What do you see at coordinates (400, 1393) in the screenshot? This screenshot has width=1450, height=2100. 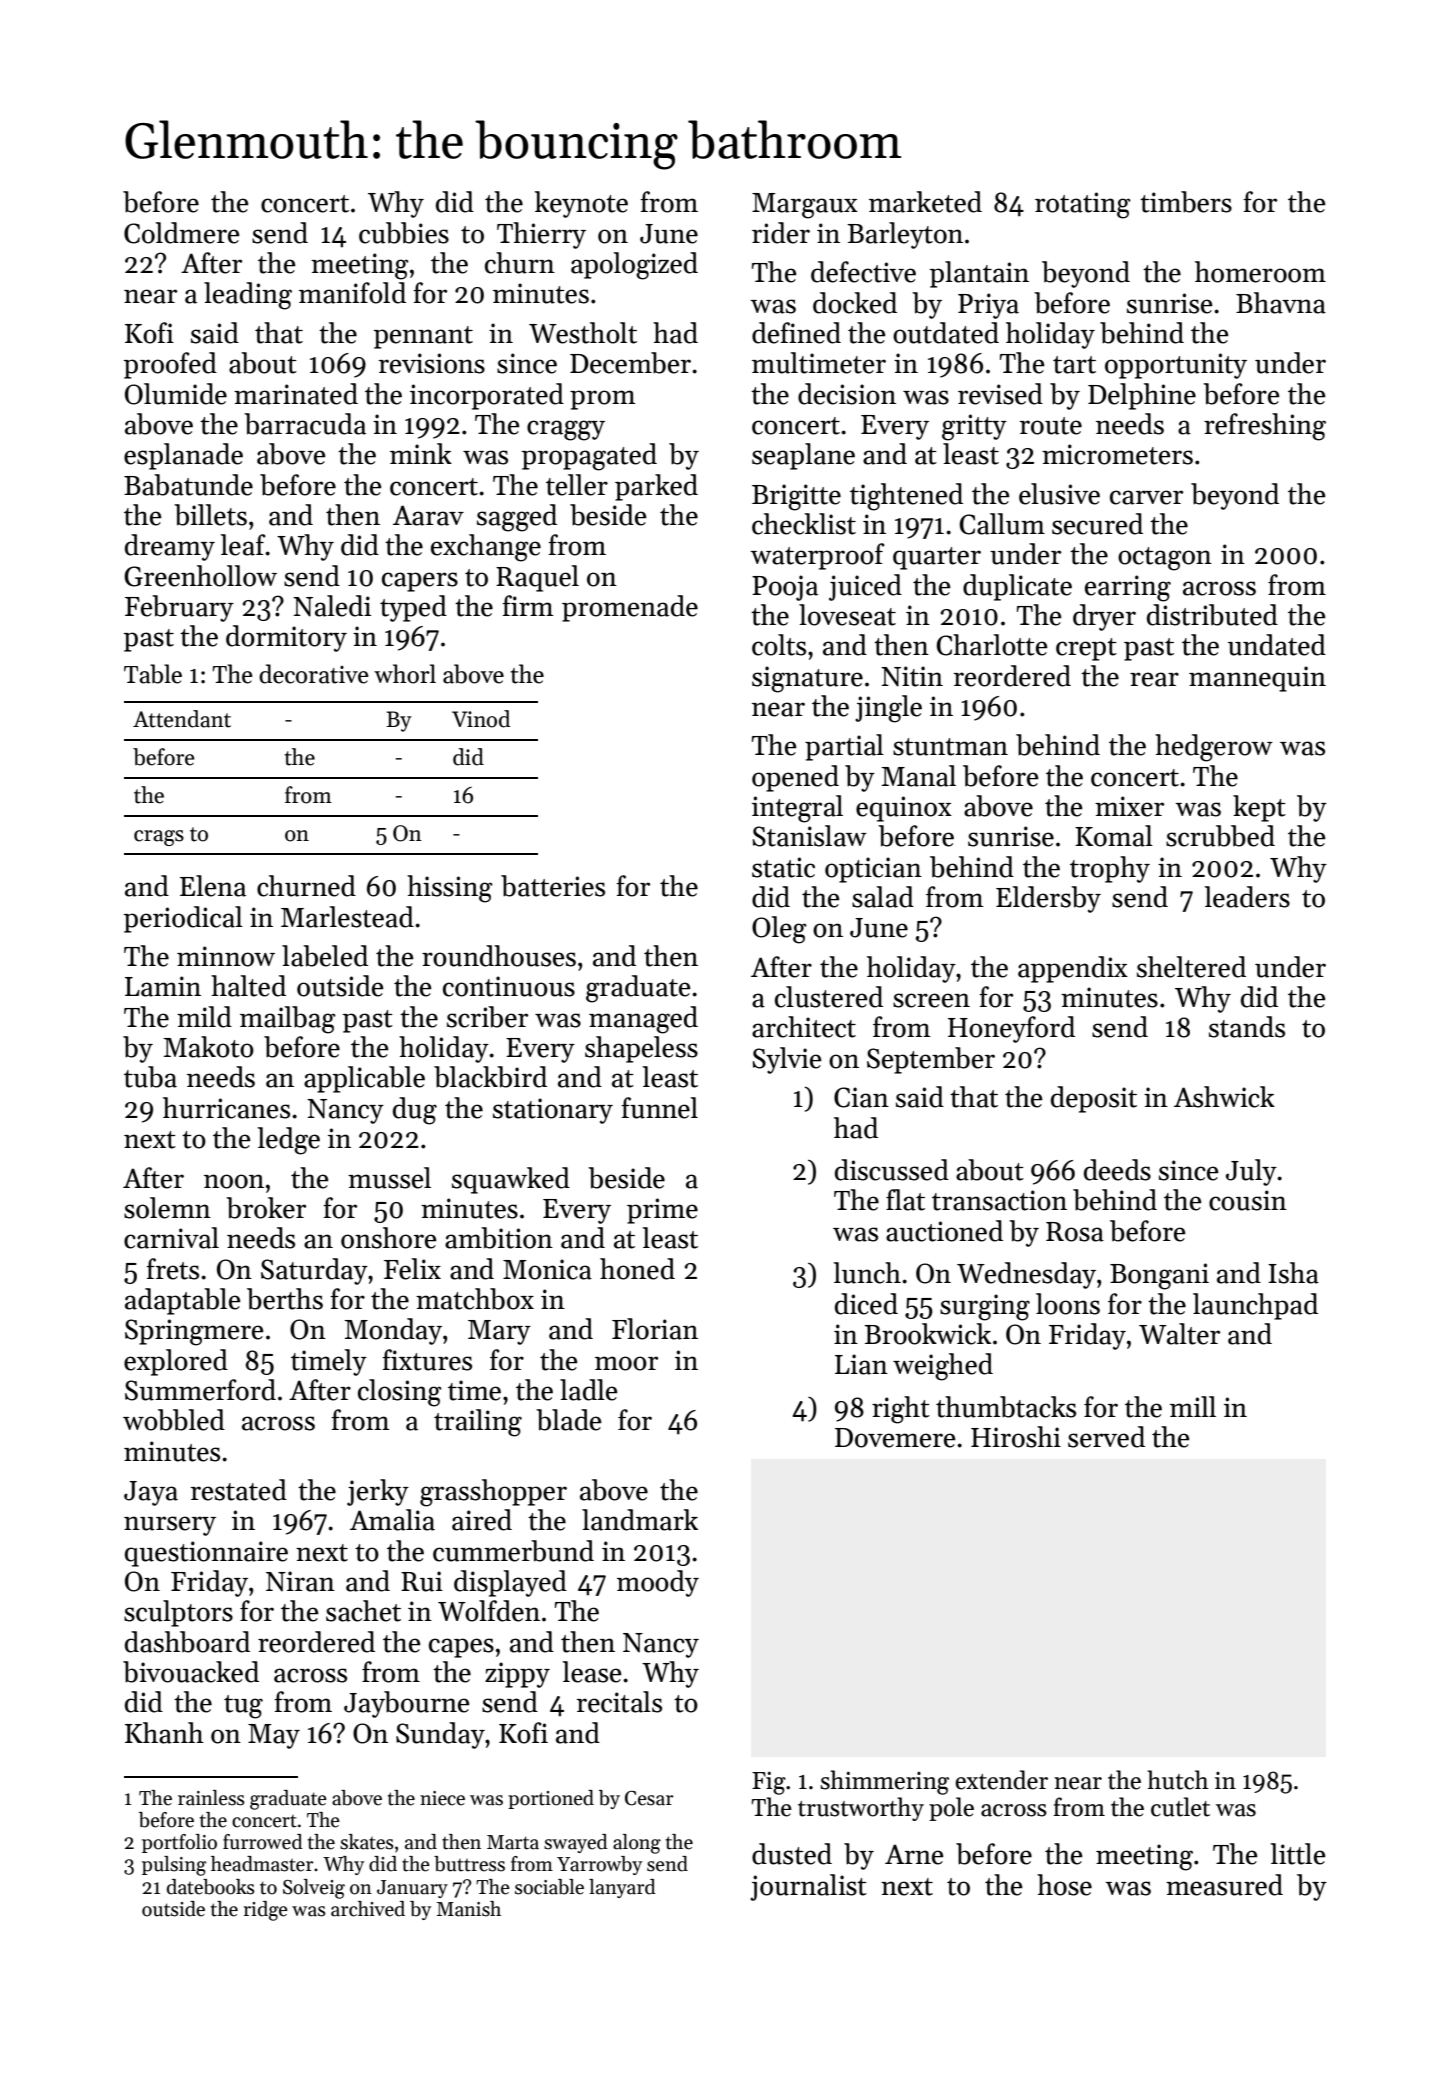 I see `closing` at bounding box center [400, 1393].
